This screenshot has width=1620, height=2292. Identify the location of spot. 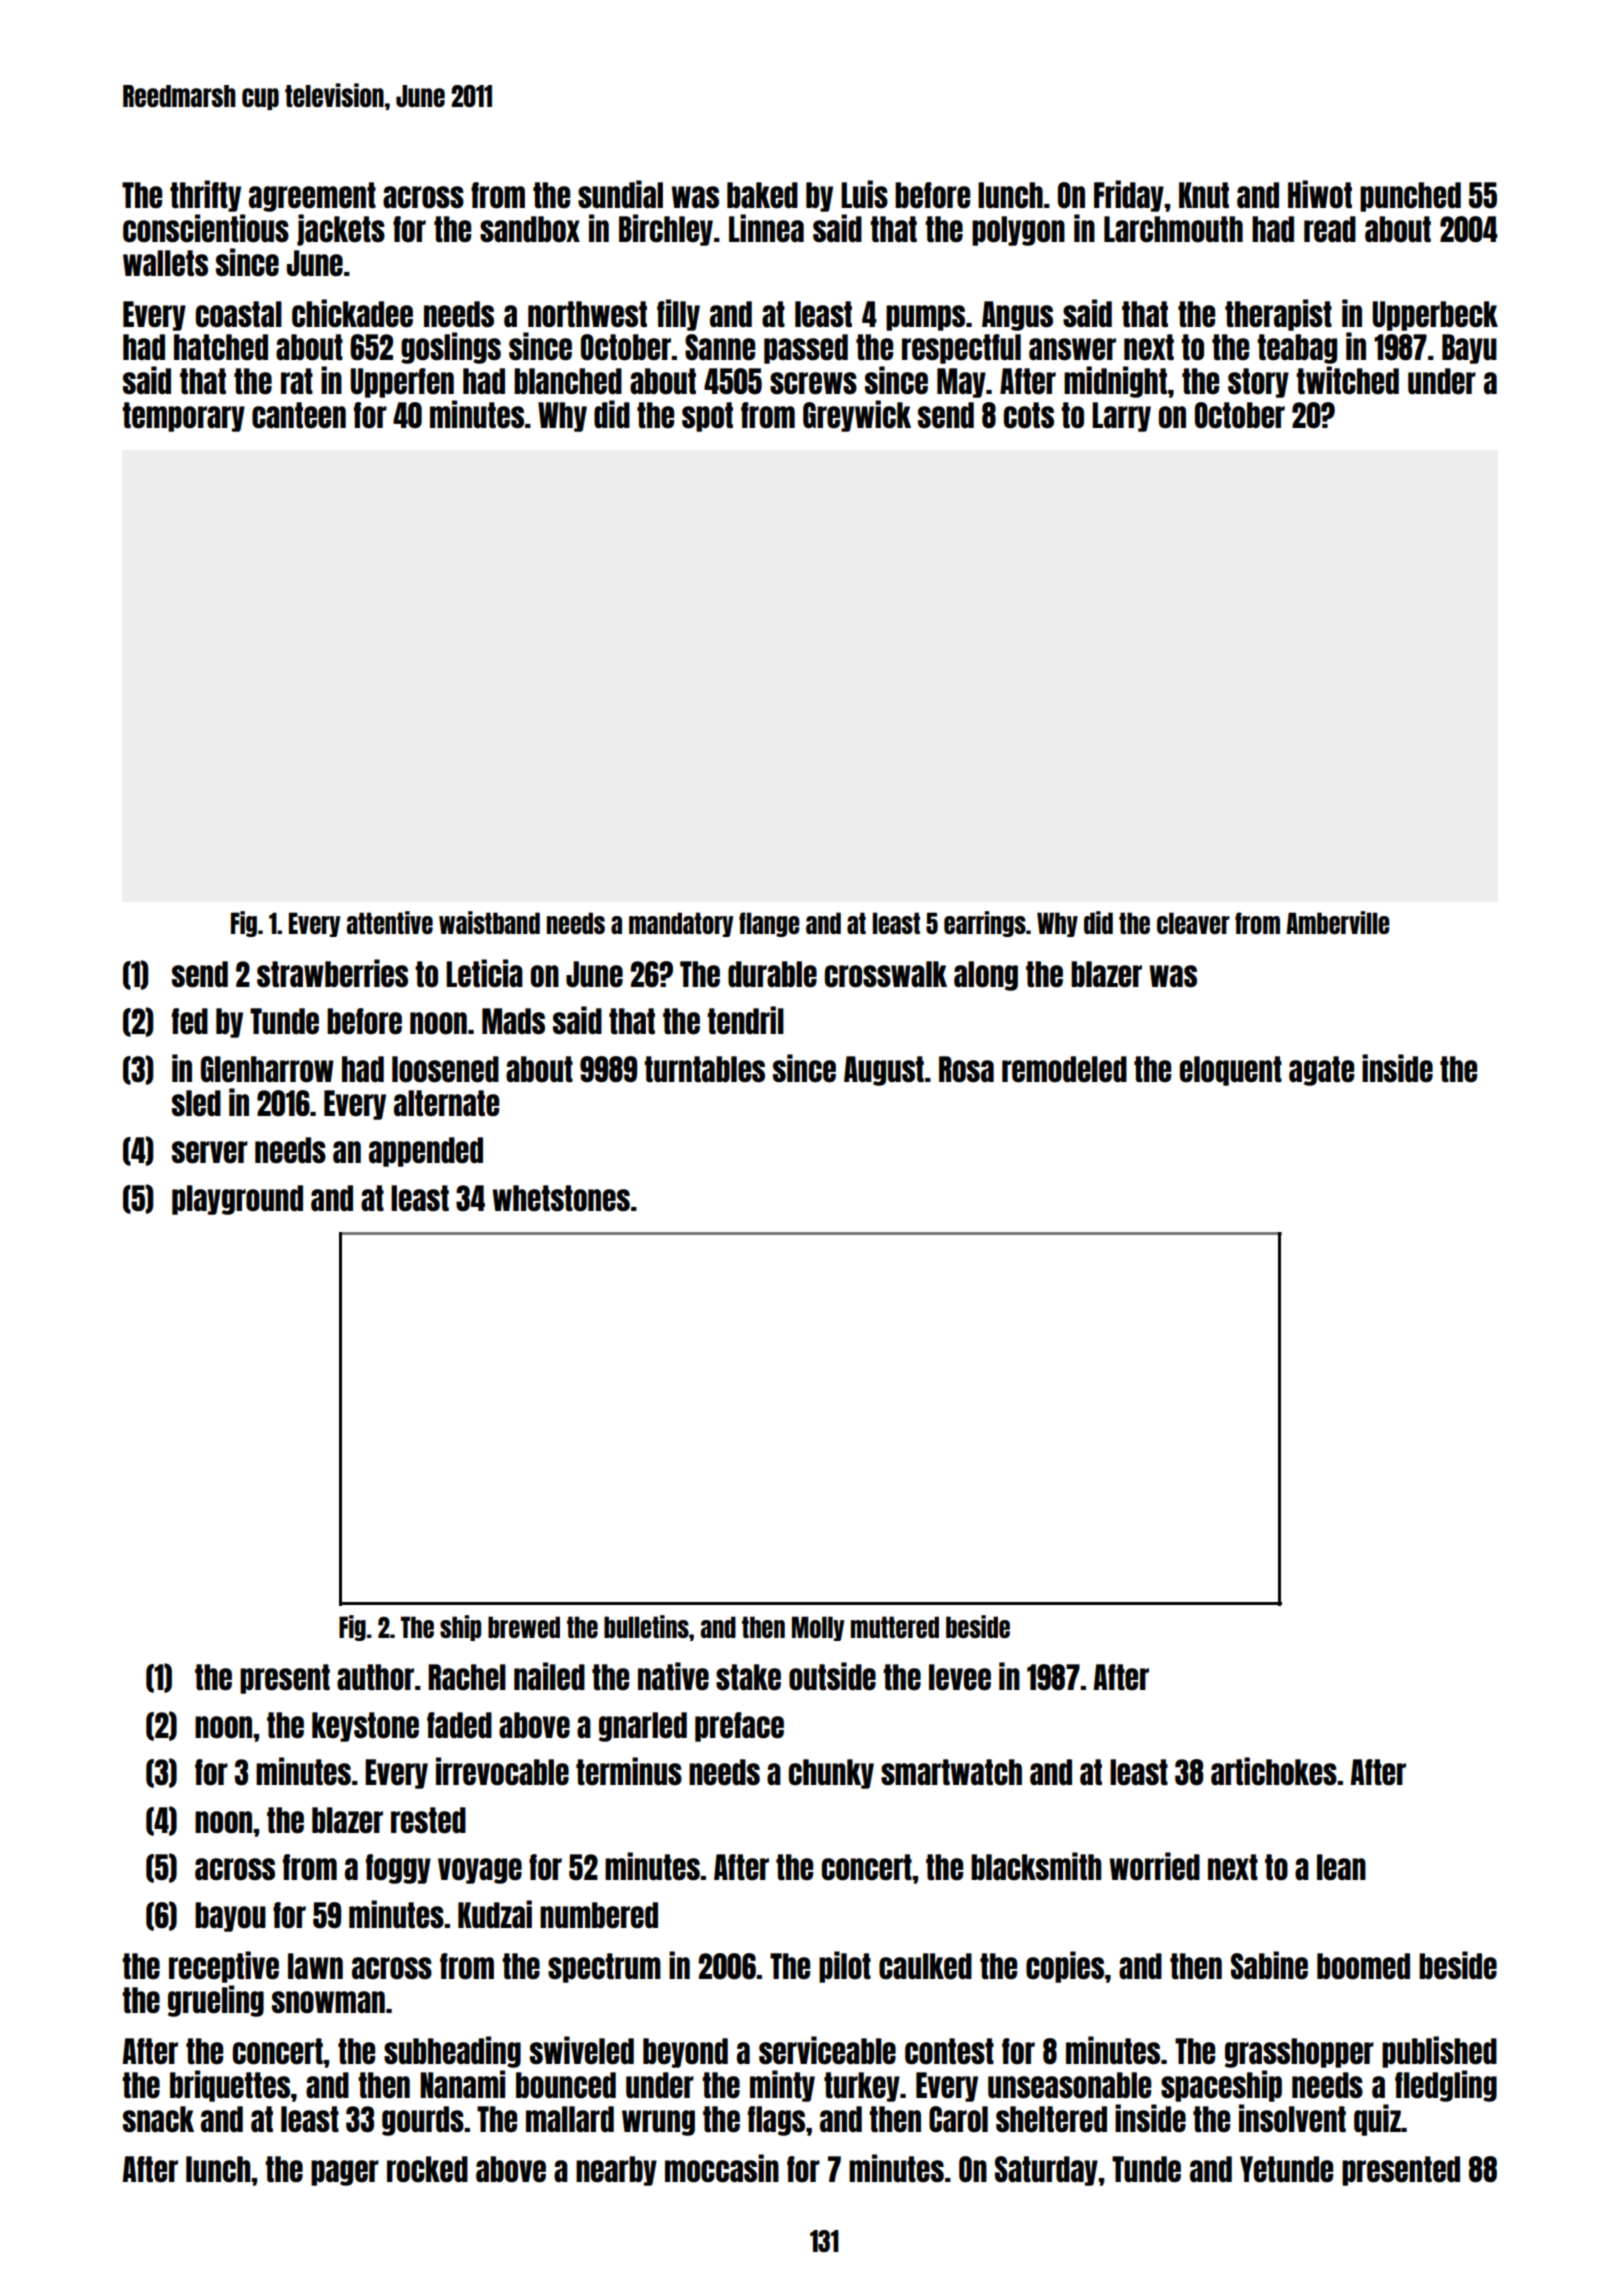
(707, 417).
